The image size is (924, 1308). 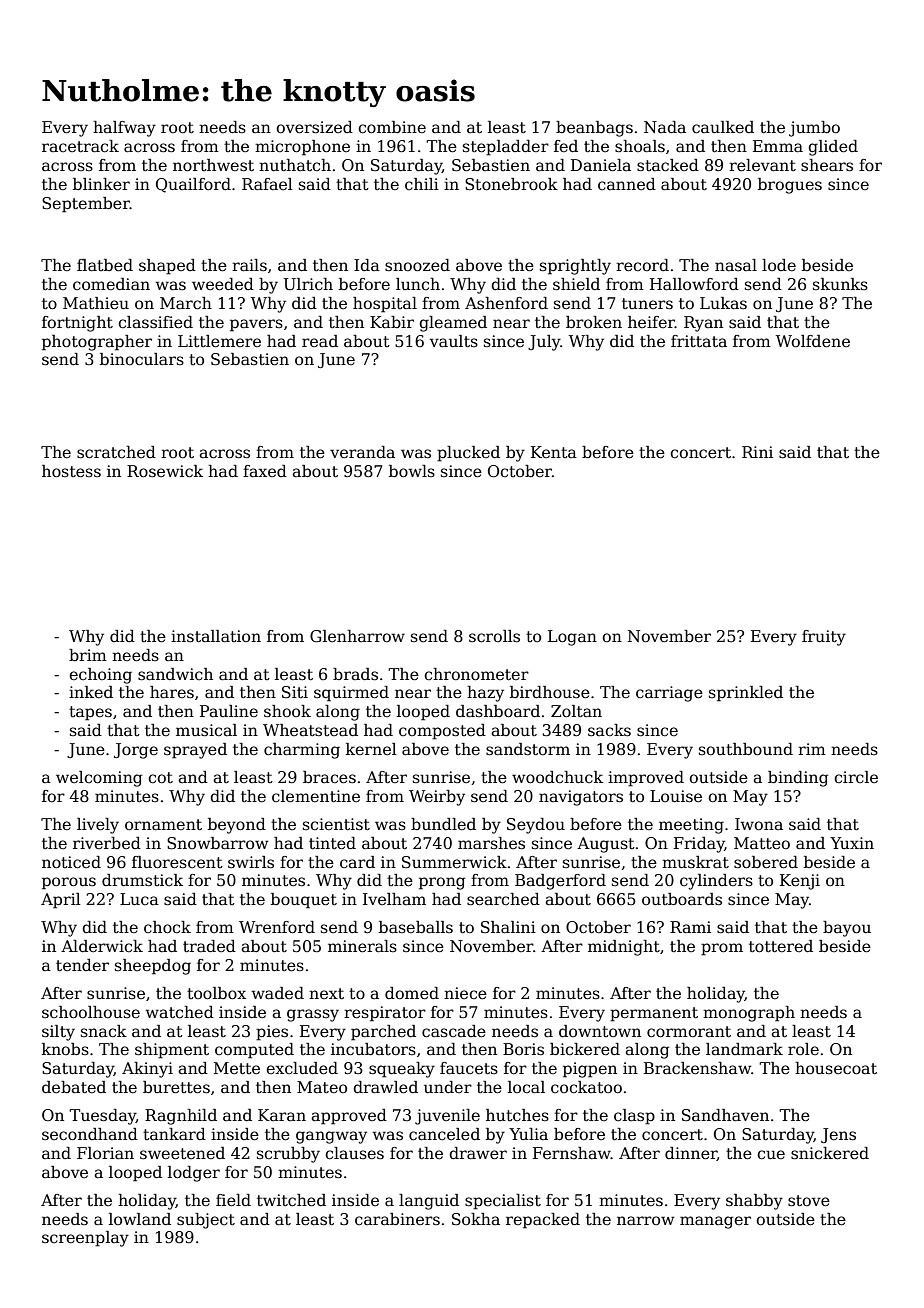 I want to click on cormorant, so click(x=689, y=1032).
